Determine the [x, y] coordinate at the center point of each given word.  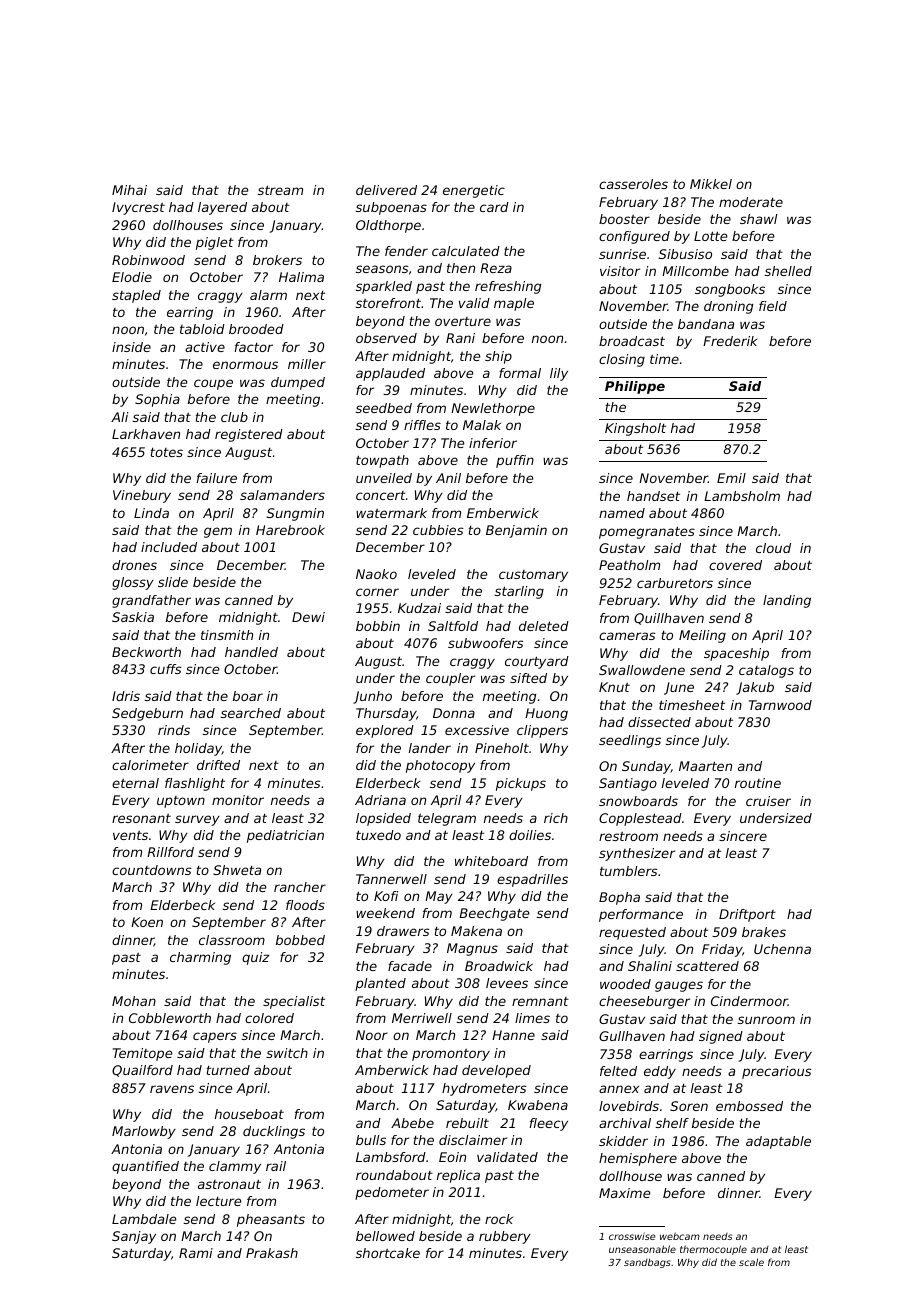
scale [751, 1262]
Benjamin [516, 531]
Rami [196, 1253]
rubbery [505, 1237]
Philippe [635, 387]
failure [216, 478]
